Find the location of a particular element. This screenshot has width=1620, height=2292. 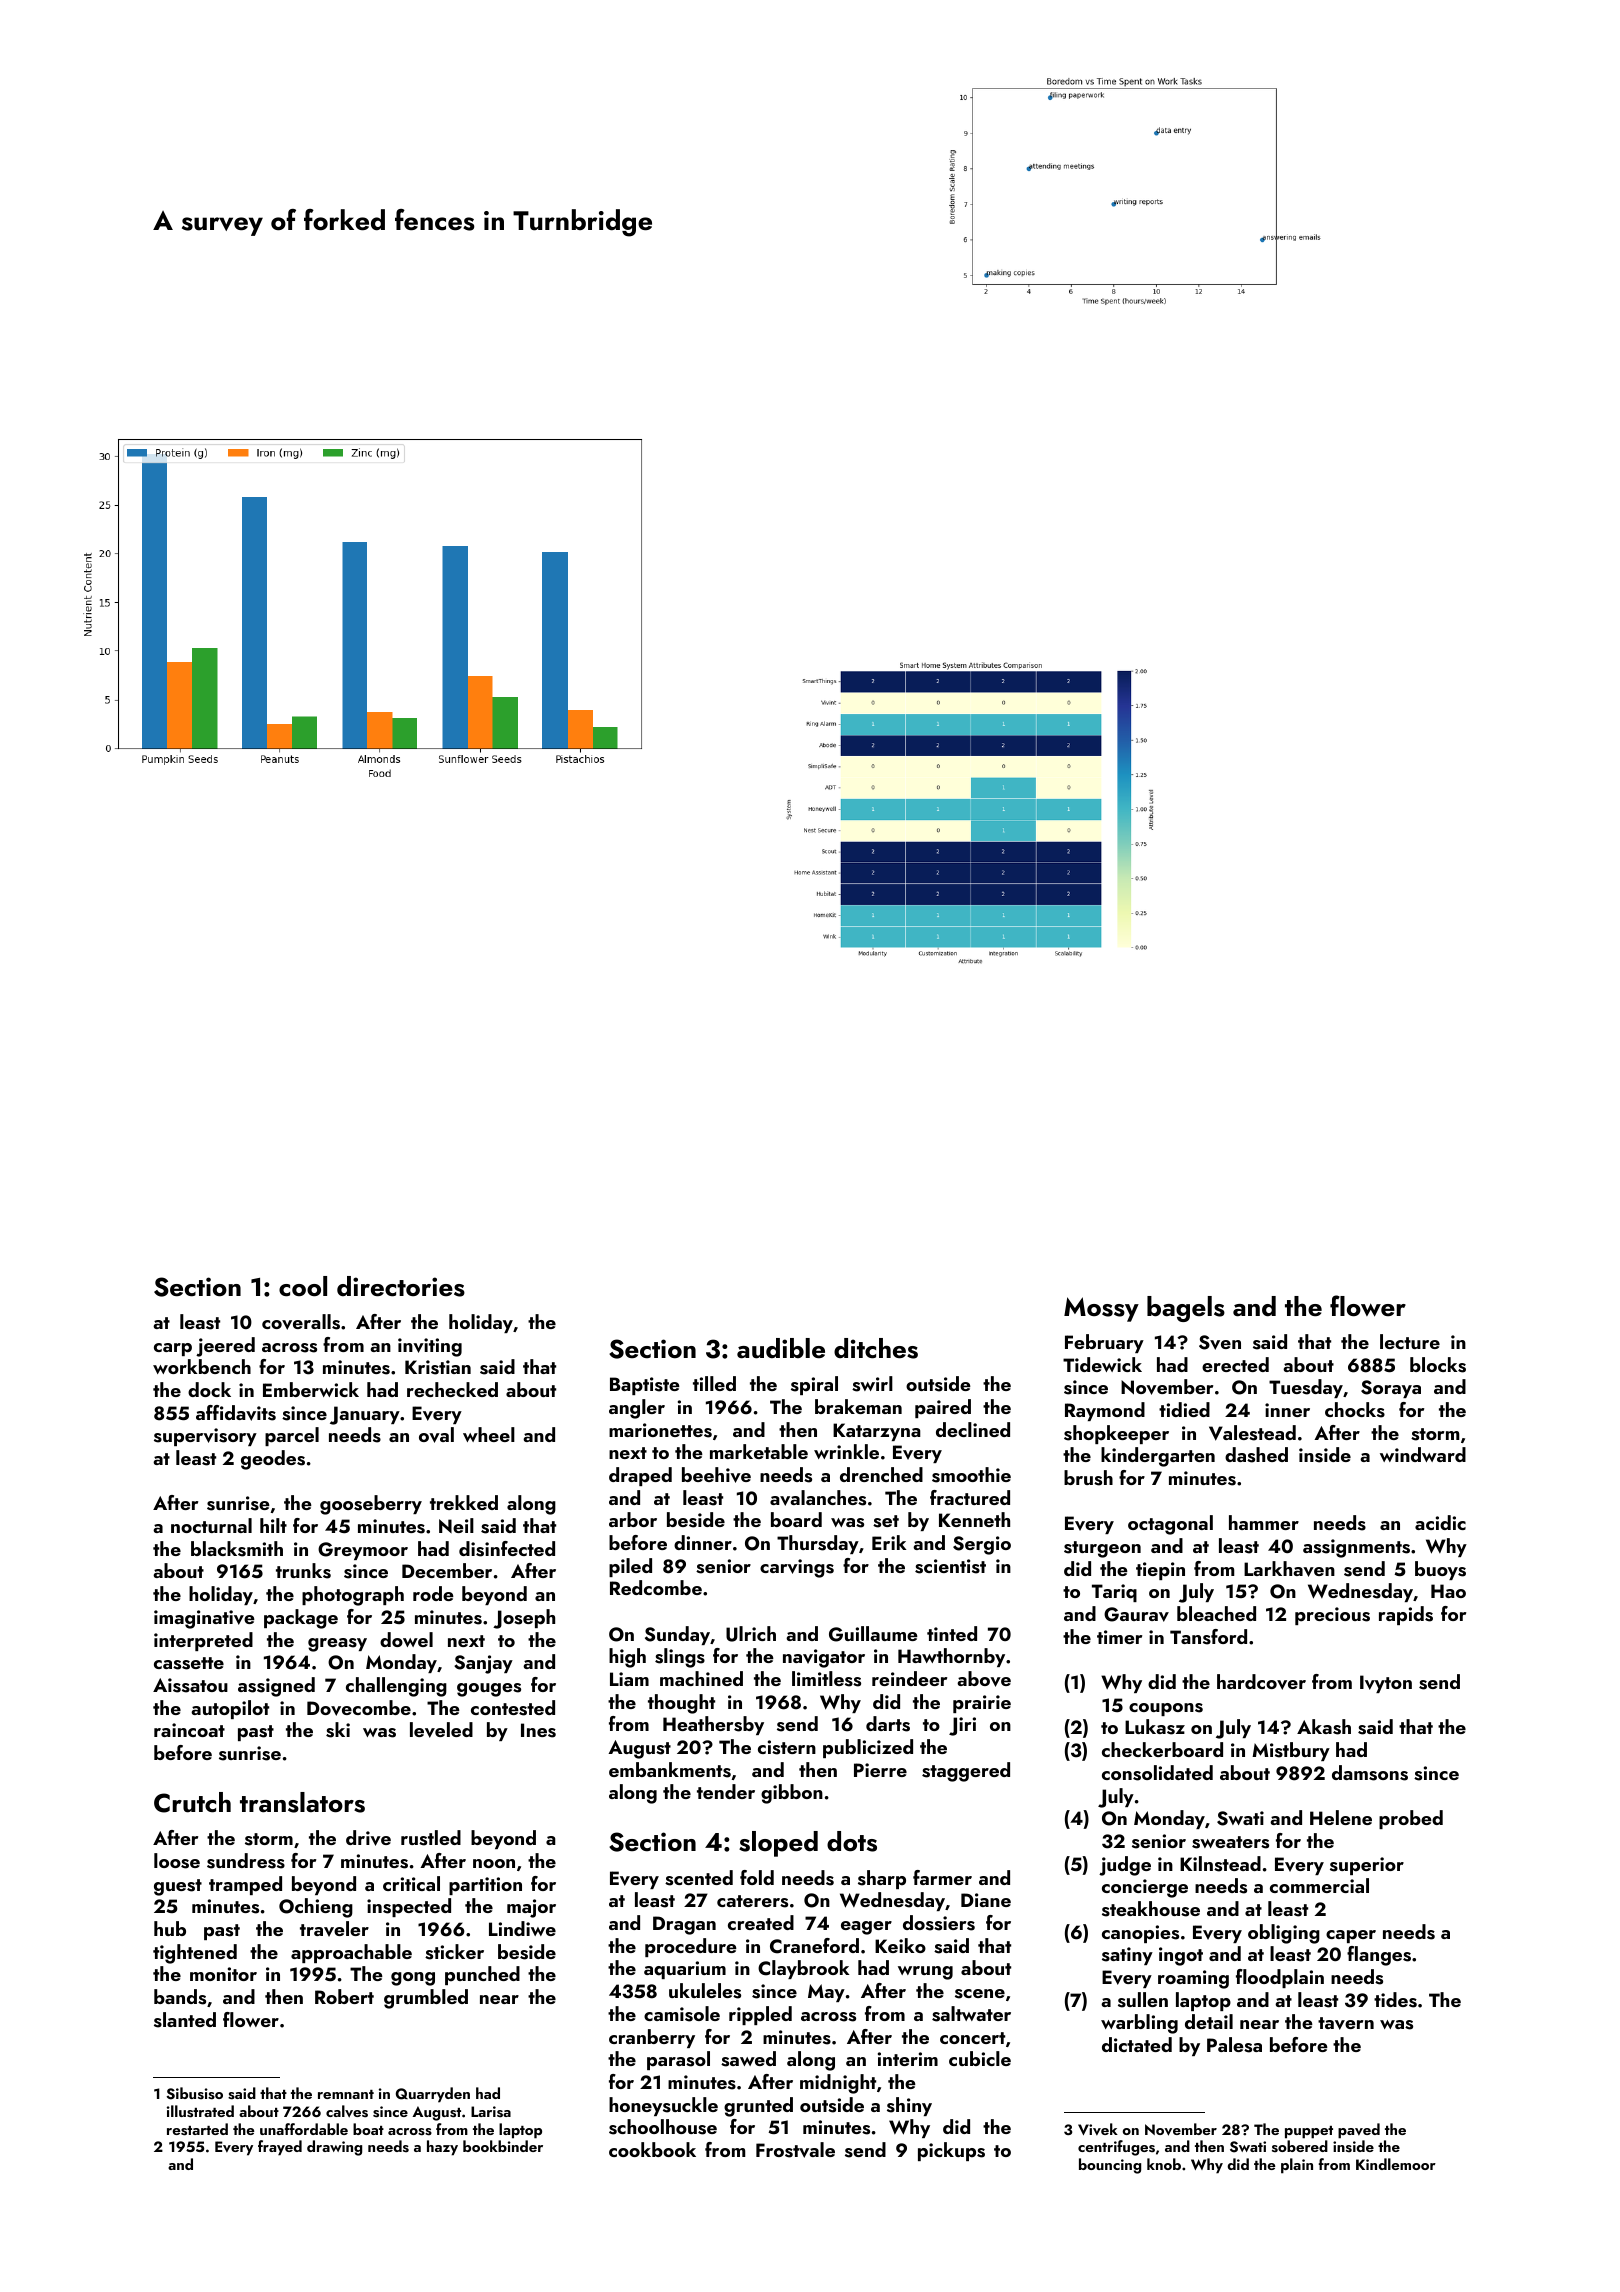

approachable is located at coordinates (351, 1953).
